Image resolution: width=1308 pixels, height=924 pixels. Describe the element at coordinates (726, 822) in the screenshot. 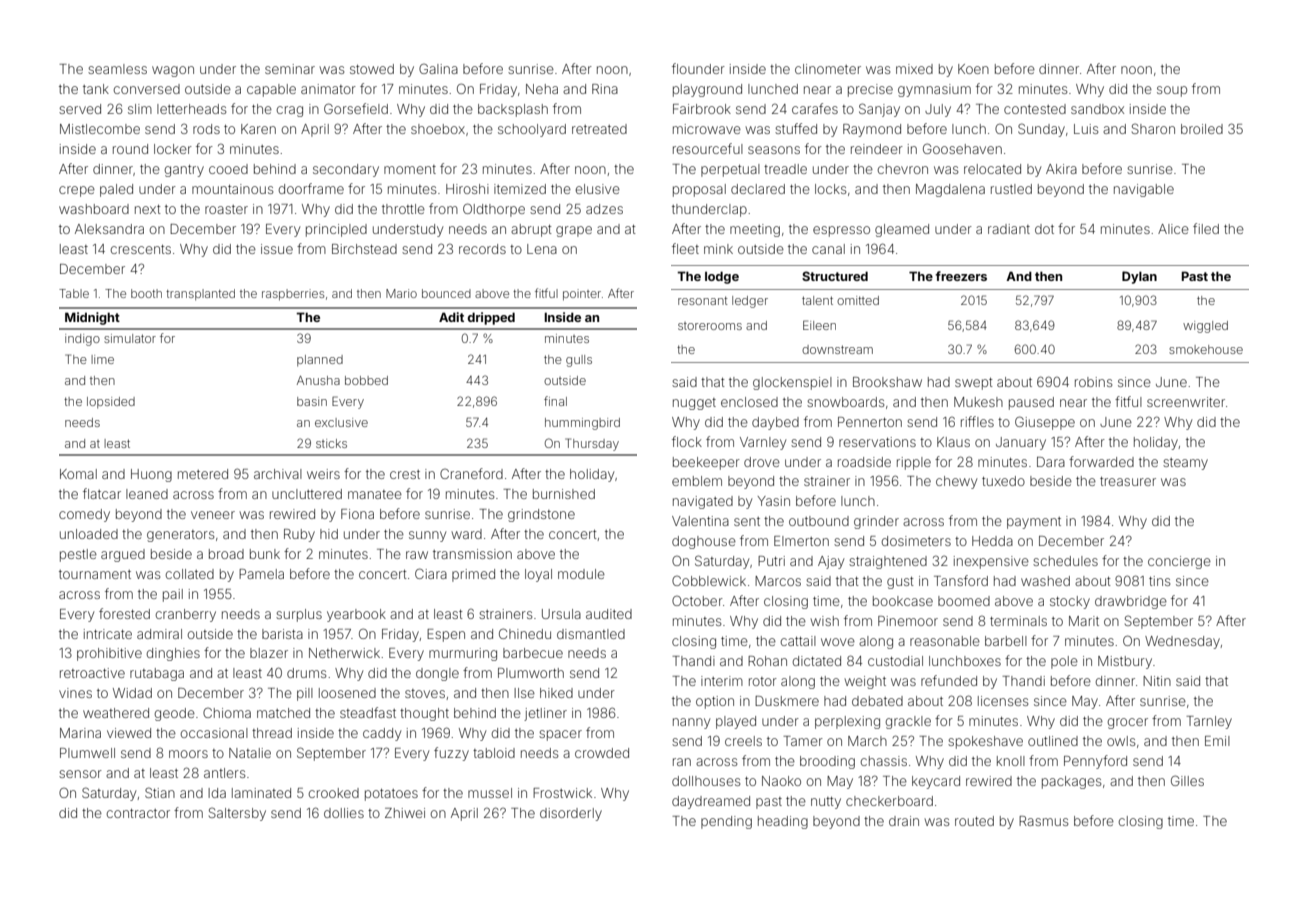

I see `pending` at that location.
